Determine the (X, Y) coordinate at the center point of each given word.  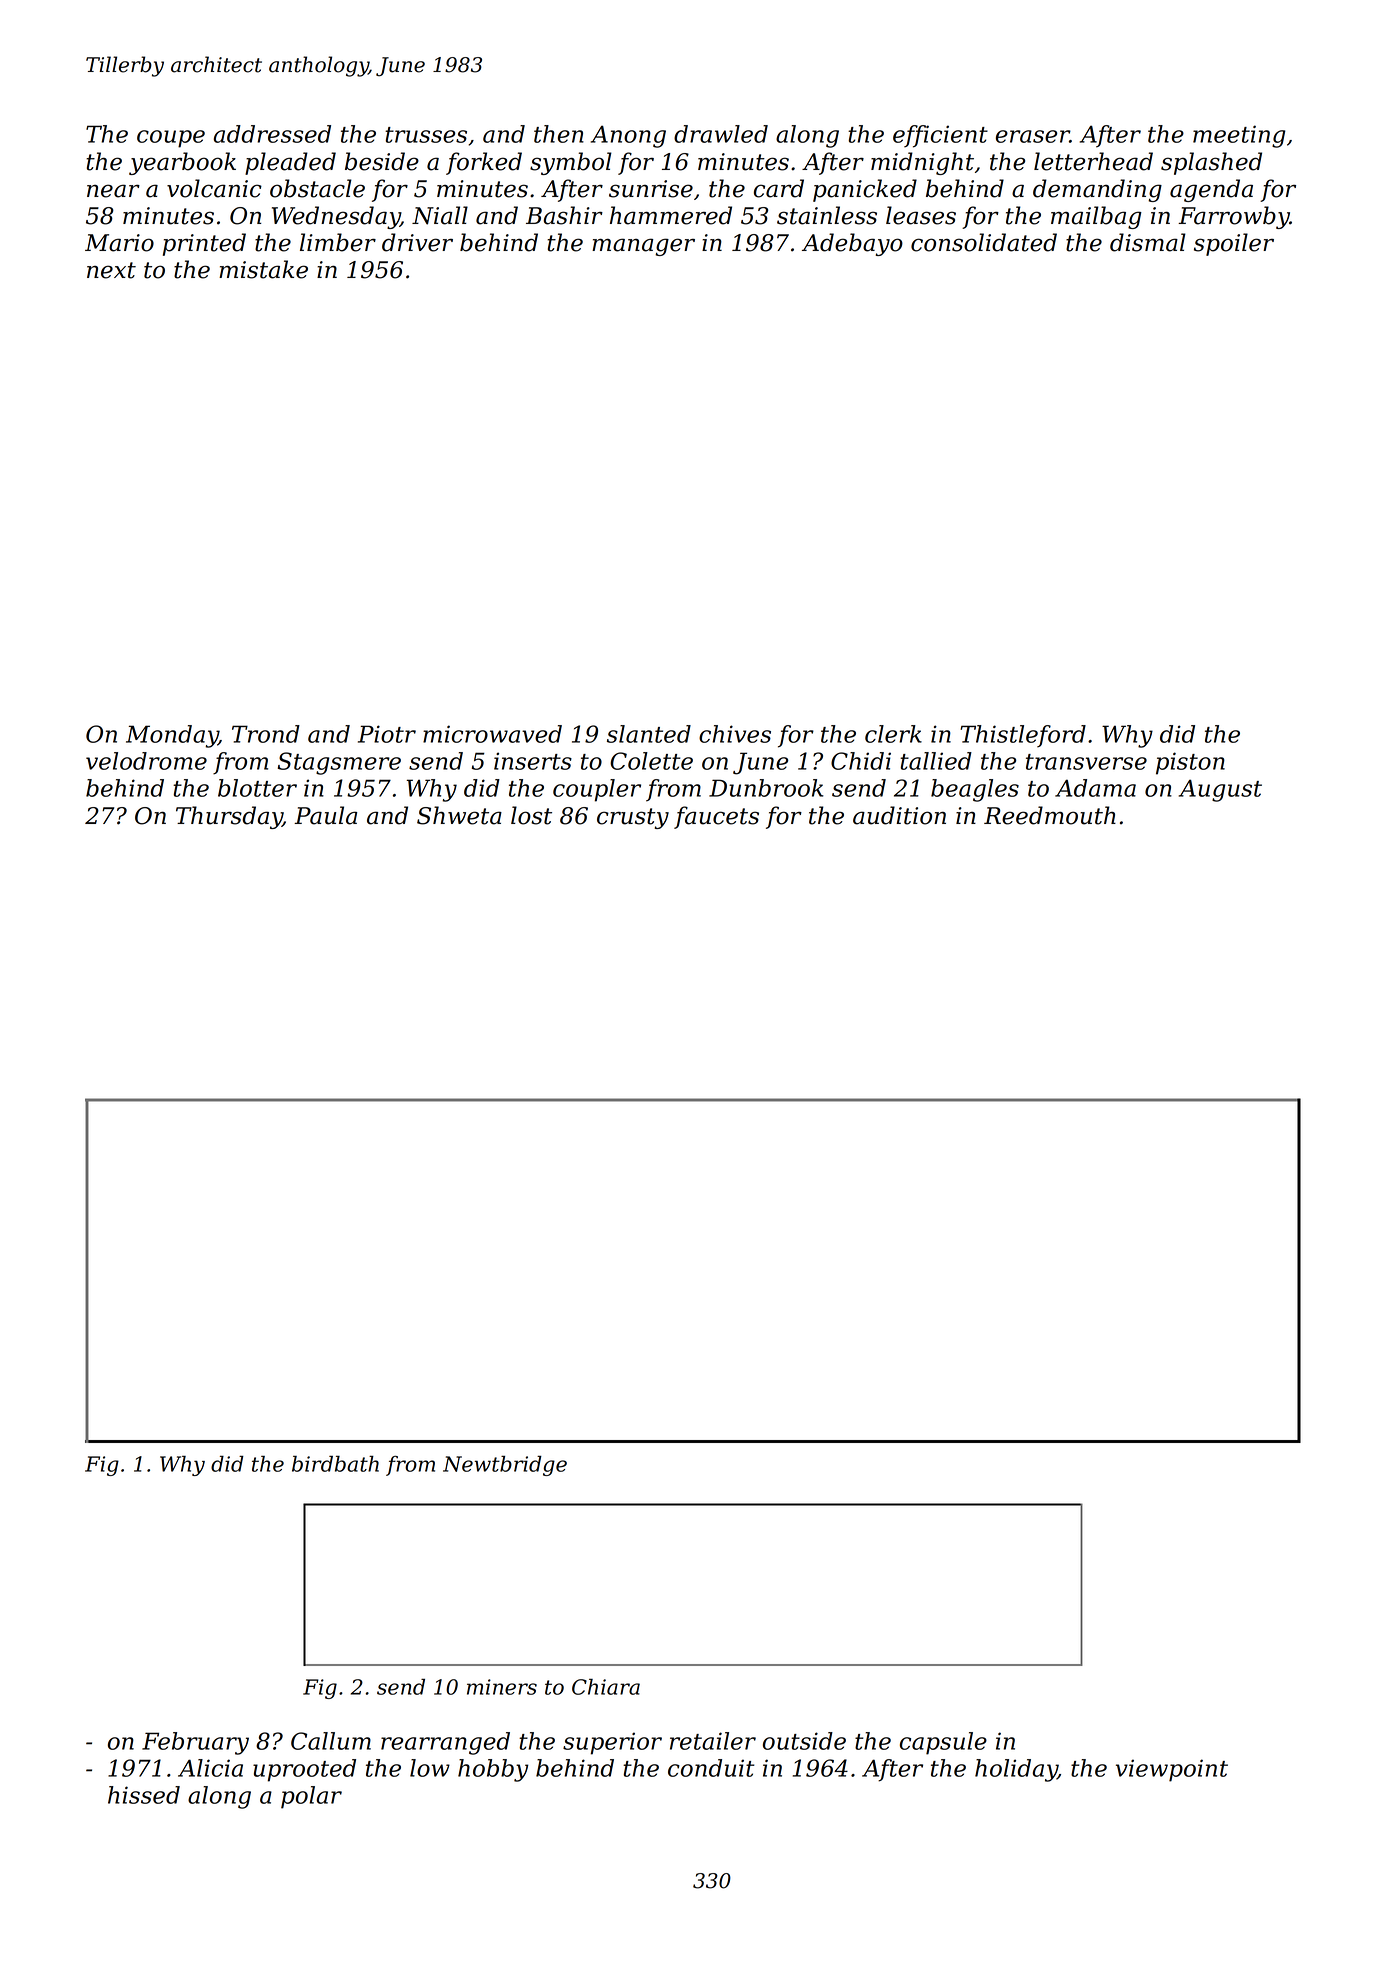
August (1220, 790)
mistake (263, 269)
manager (643, 247)
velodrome (146, 761)
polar (311, 1797)
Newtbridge (505, 1466)
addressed (272, 134)
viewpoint (1172, 1770)
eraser (1033, 136)
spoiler (1234, 244)
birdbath (335, 1464)
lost (531, 815)
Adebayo (852, 244)
